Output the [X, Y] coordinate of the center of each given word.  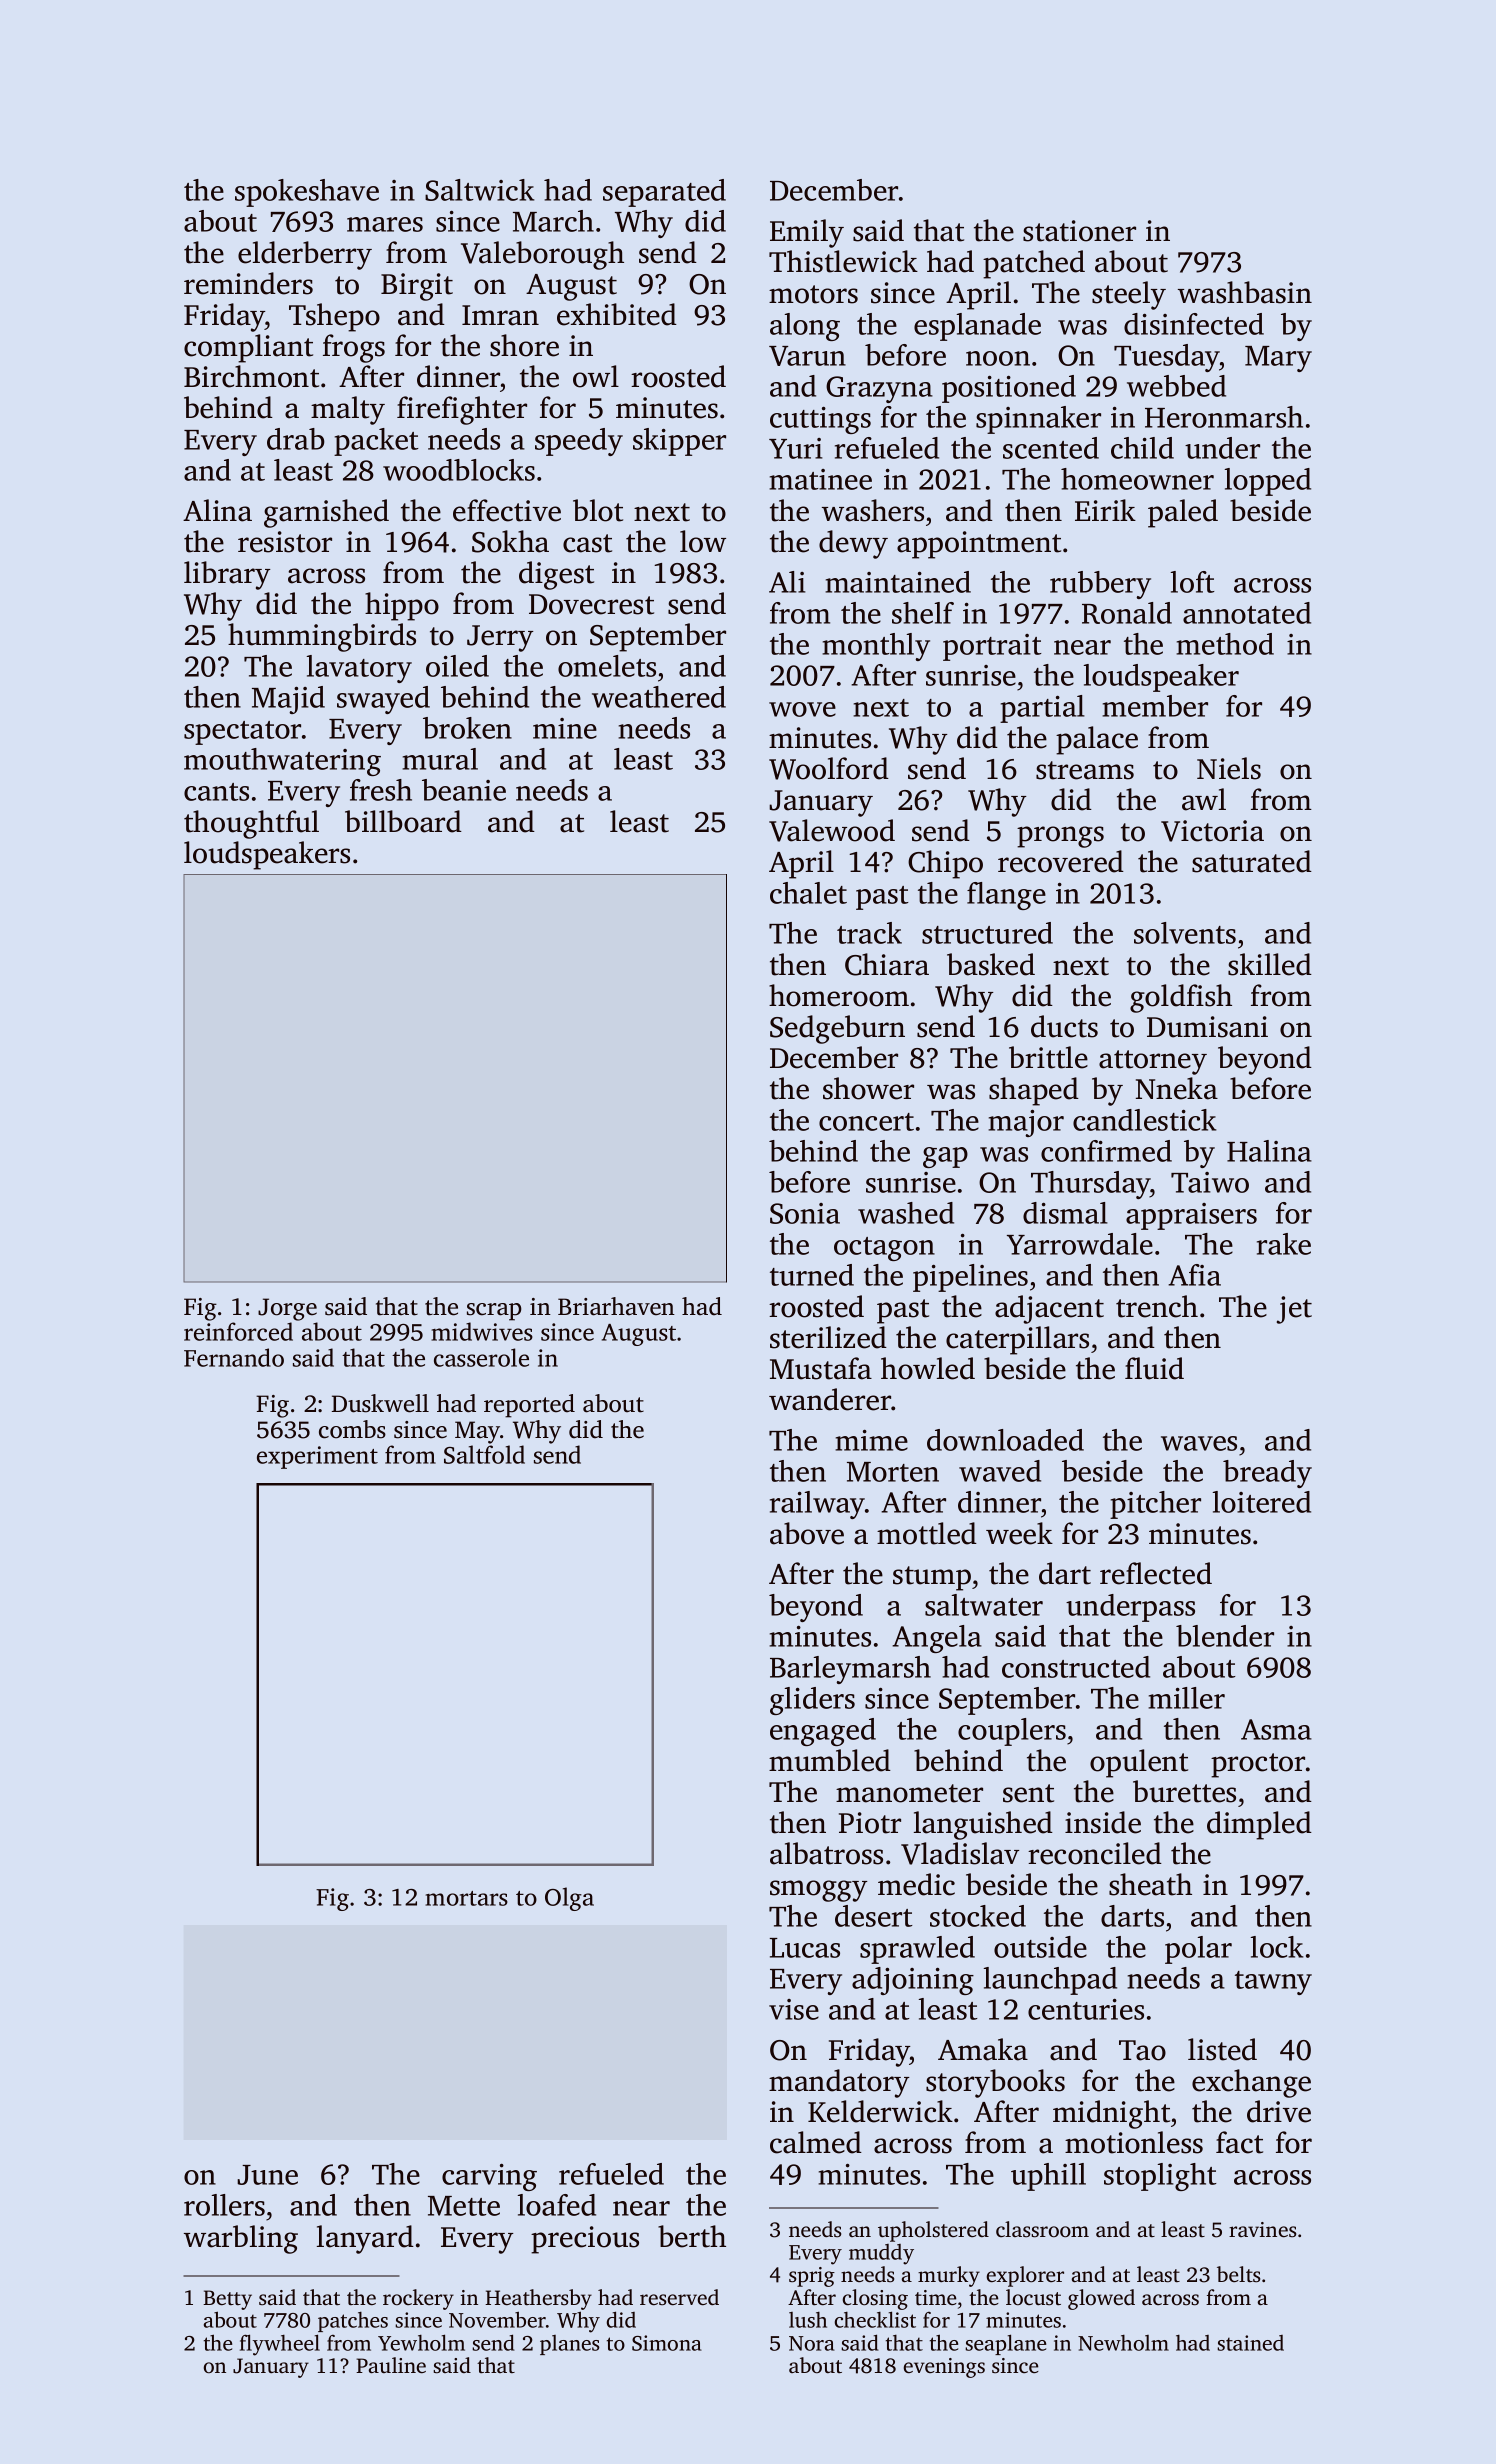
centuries [1086, 2009]
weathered [659, 697]
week [1019, 1533]
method [1225, 644]
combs [352, 1429]
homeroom [839, 995]
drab [296, 439]
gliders [812, 1701]
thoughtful [251, 824]
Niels [1229, 768]
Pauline [391, 2365]
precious [585, 2240]
